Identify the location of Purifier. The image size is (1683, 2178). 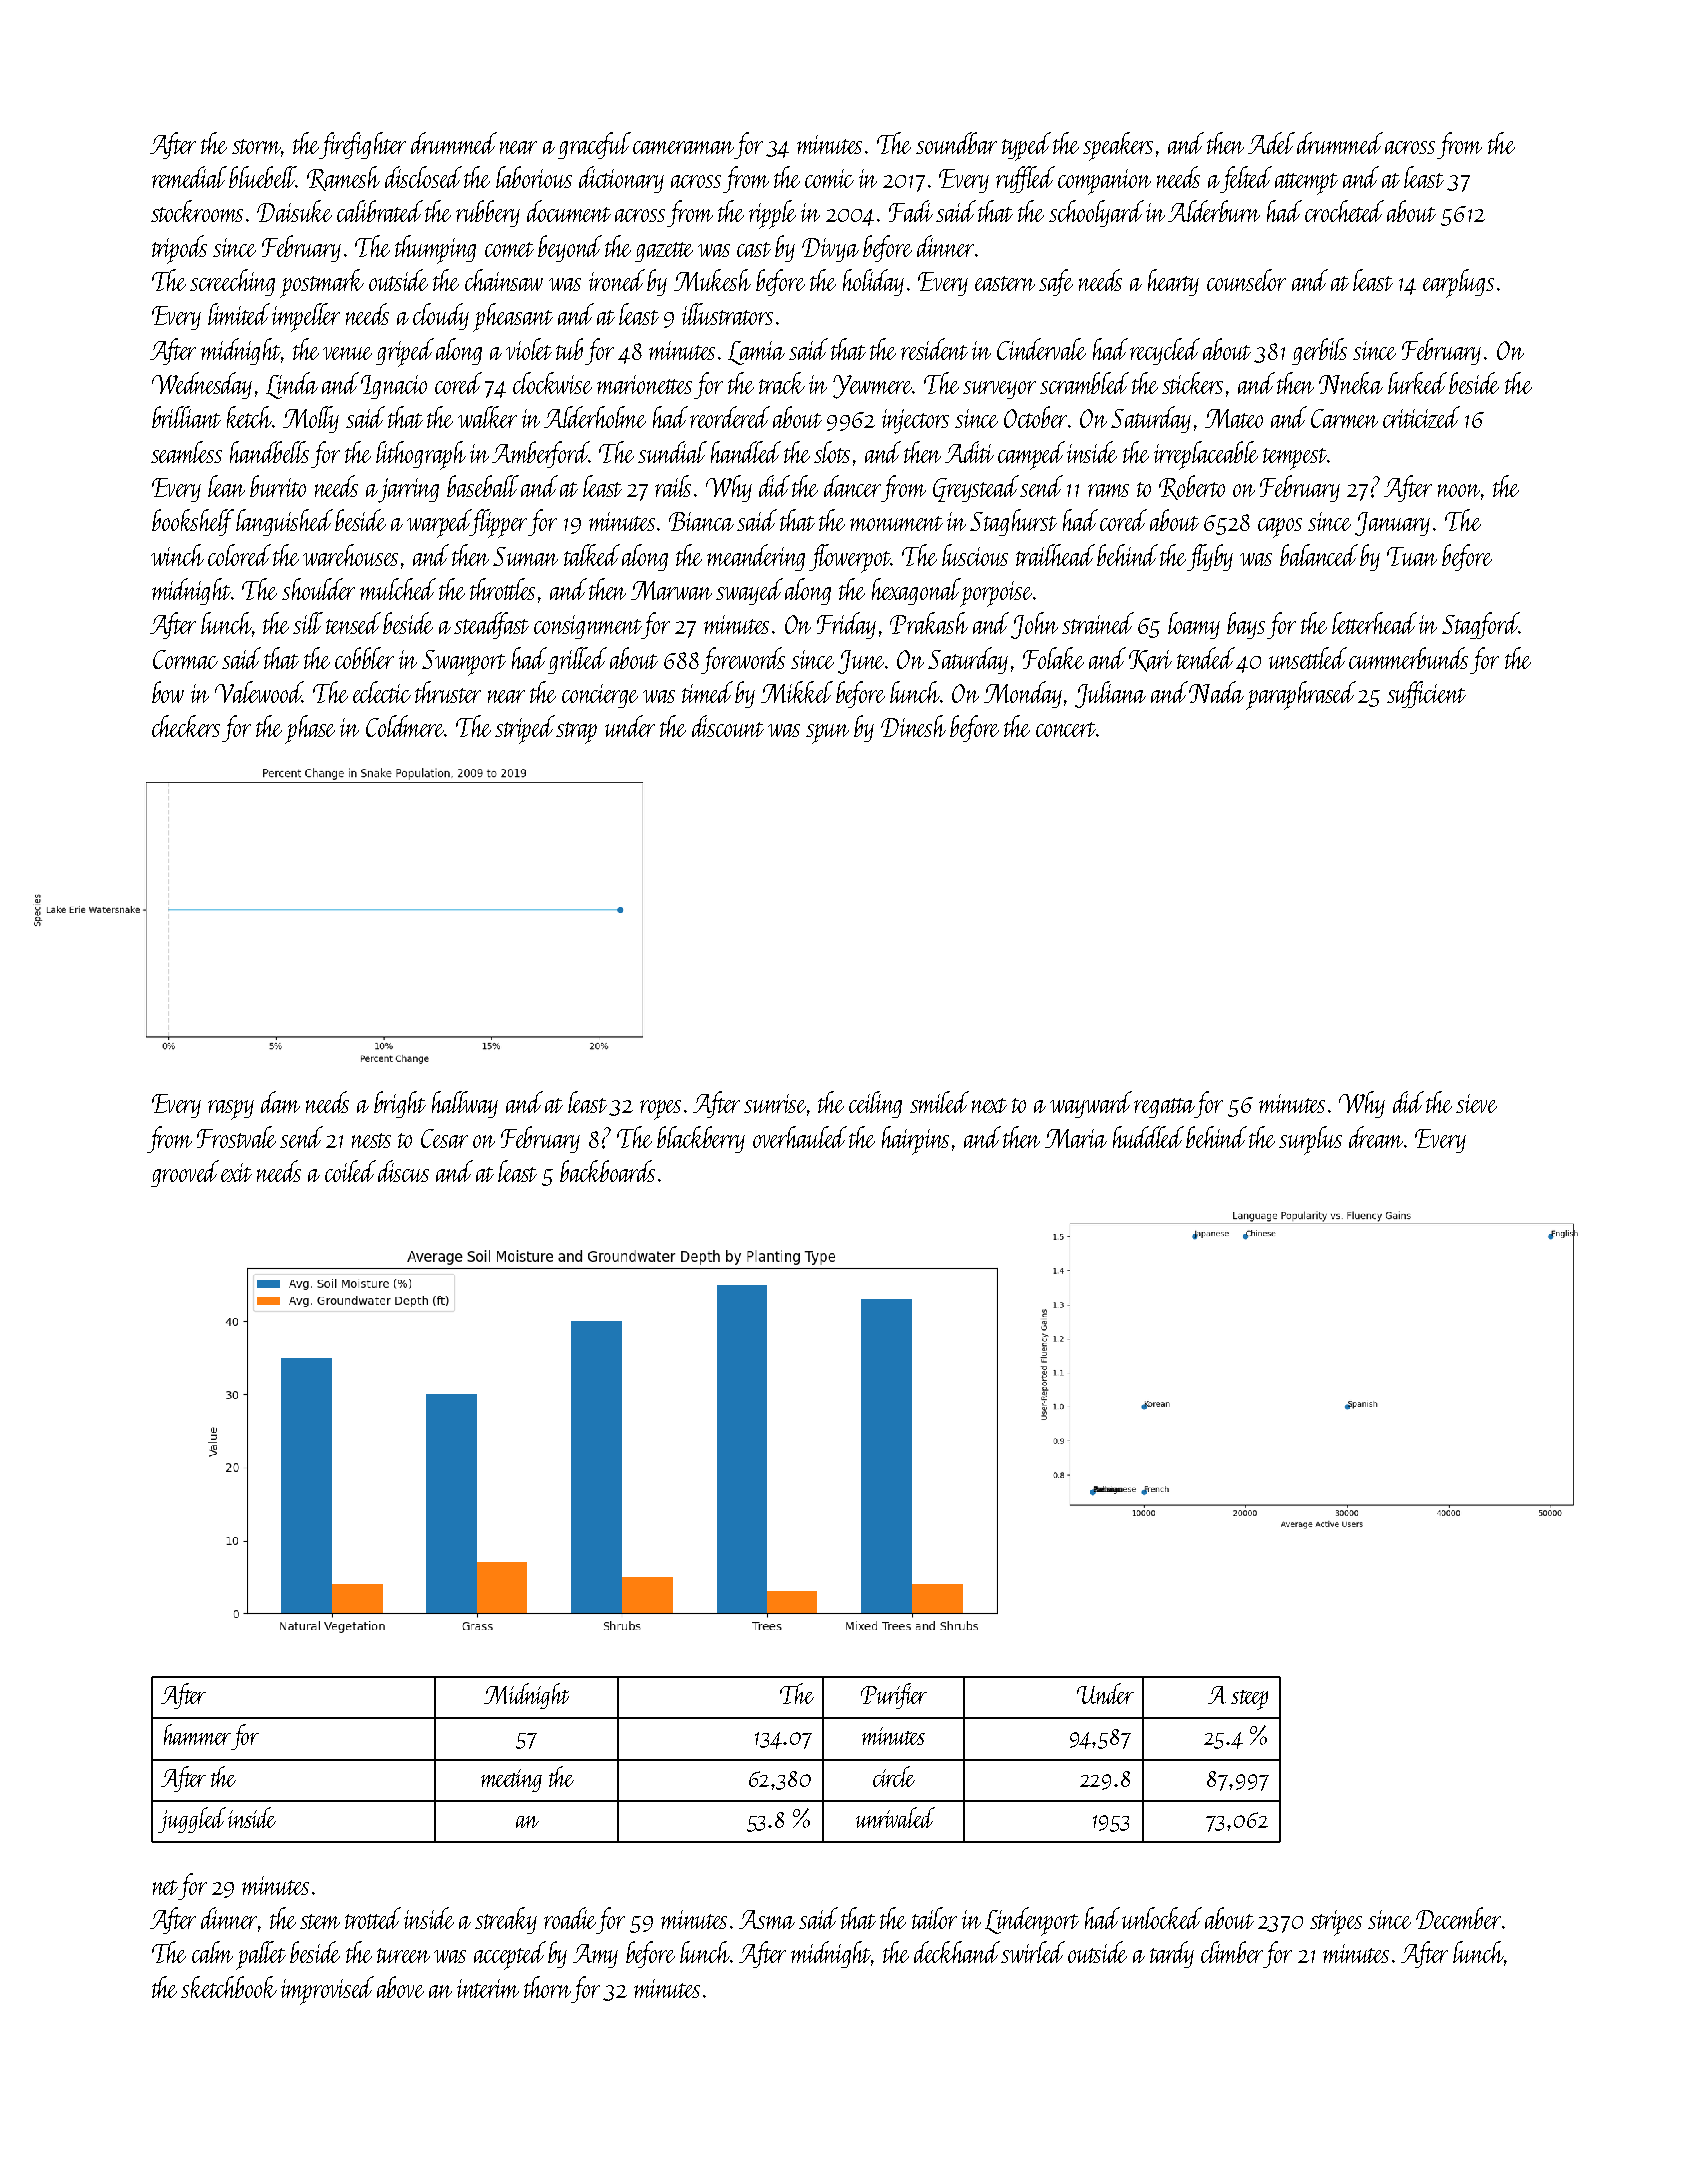
(894, 1696).
